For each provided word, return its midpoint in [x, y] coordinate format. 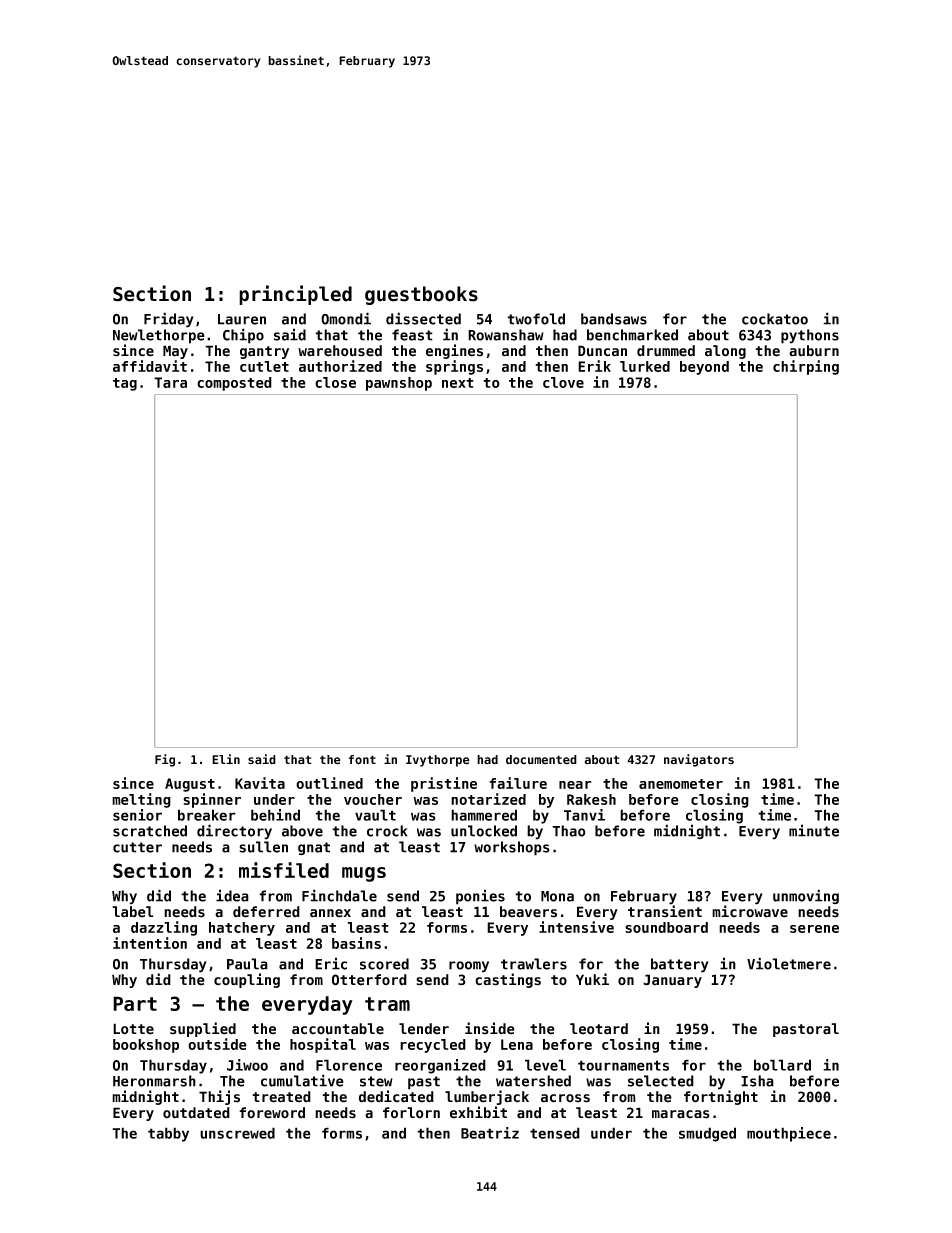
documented [541, 760]
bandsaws [614, 319]
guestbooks [421, 295]
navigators [699, 760]
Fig [165, 760]
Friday [169, 320]
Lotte [133, 1029]
